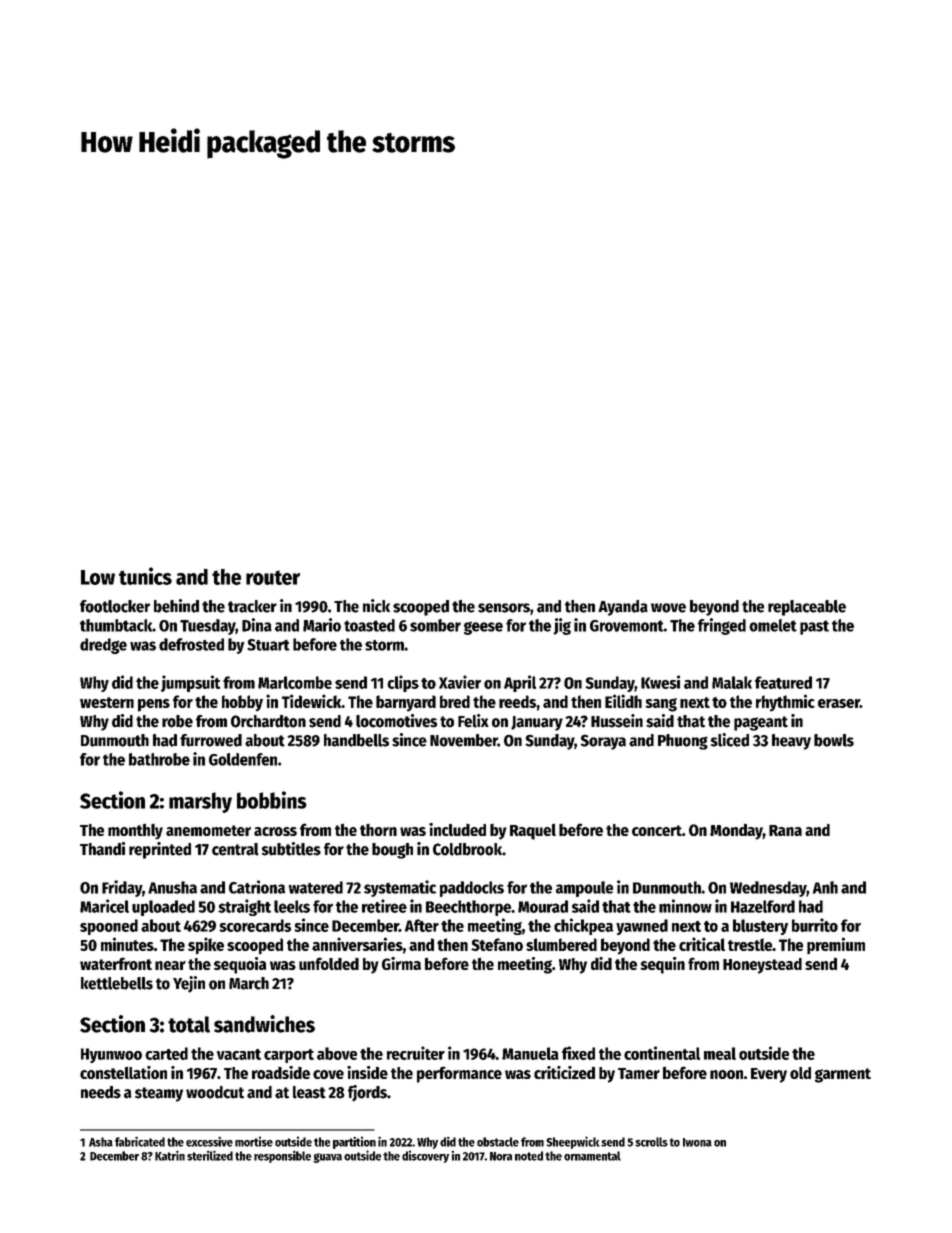 This image has width=952, height=1233. What do you see at coordinates (98, 577) in the image?
I see `Low` at bounding box center [98, 577].
